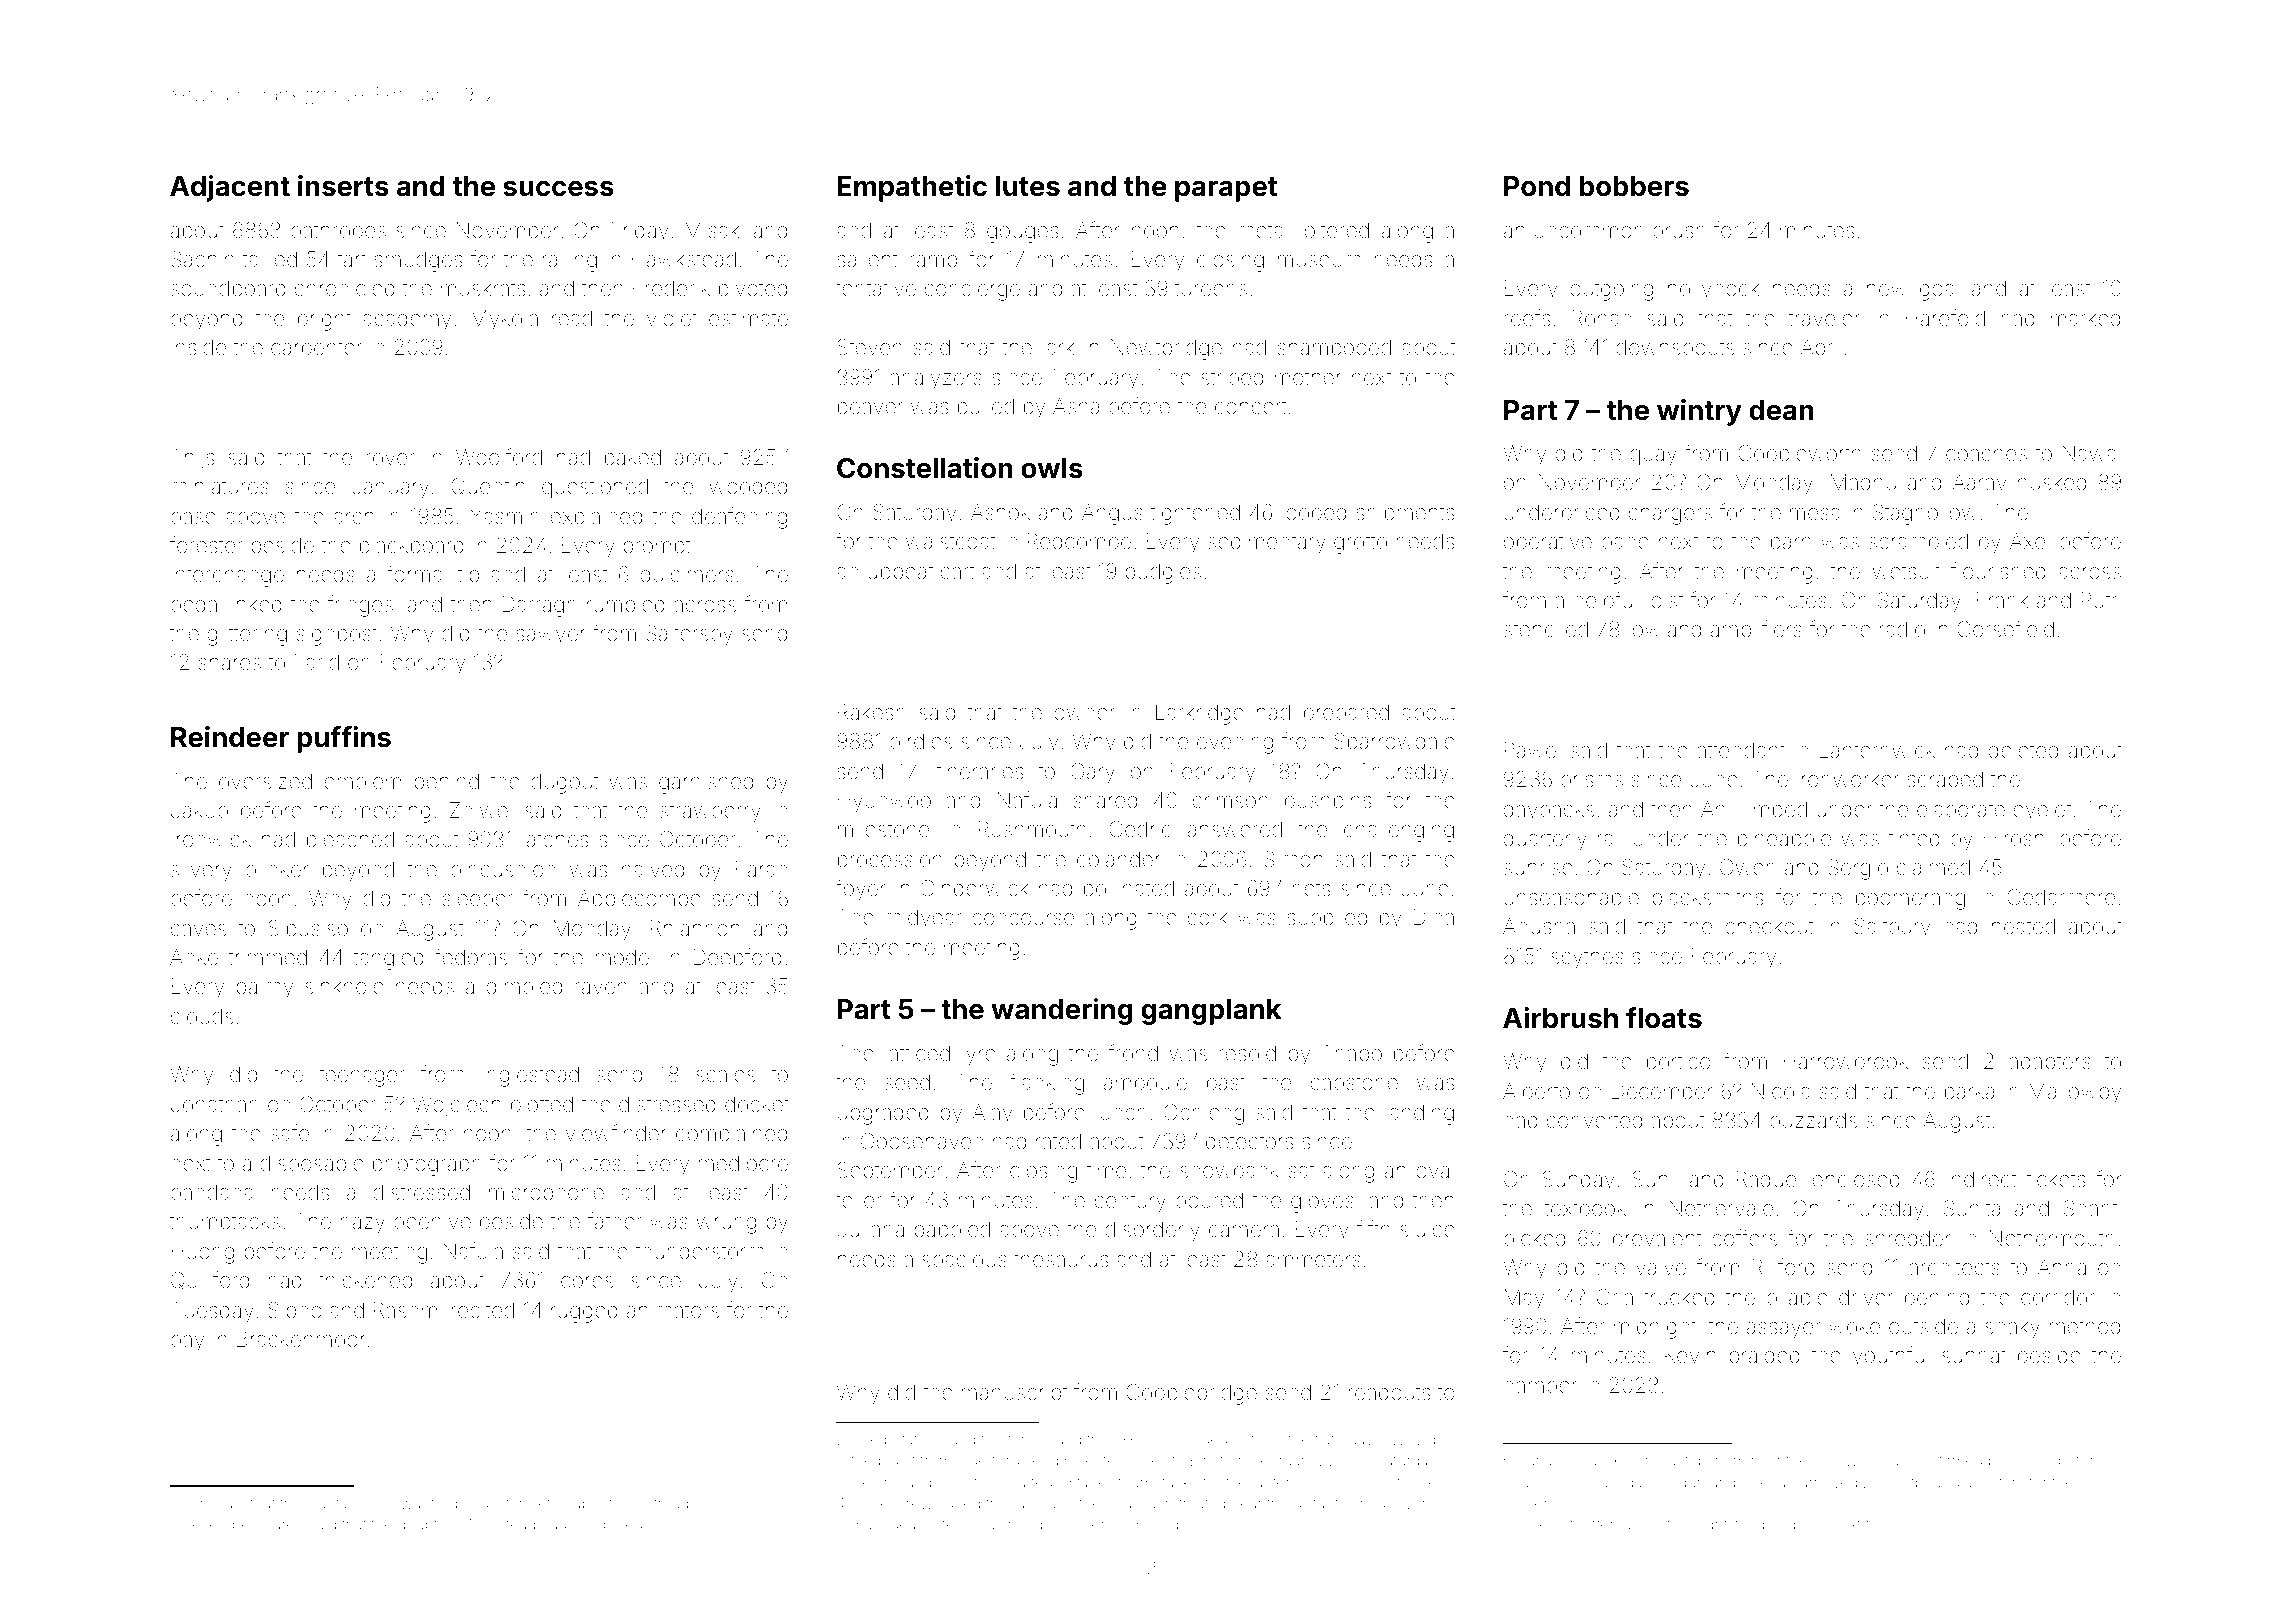  I want to click on latticed, so click(918, 1053).
